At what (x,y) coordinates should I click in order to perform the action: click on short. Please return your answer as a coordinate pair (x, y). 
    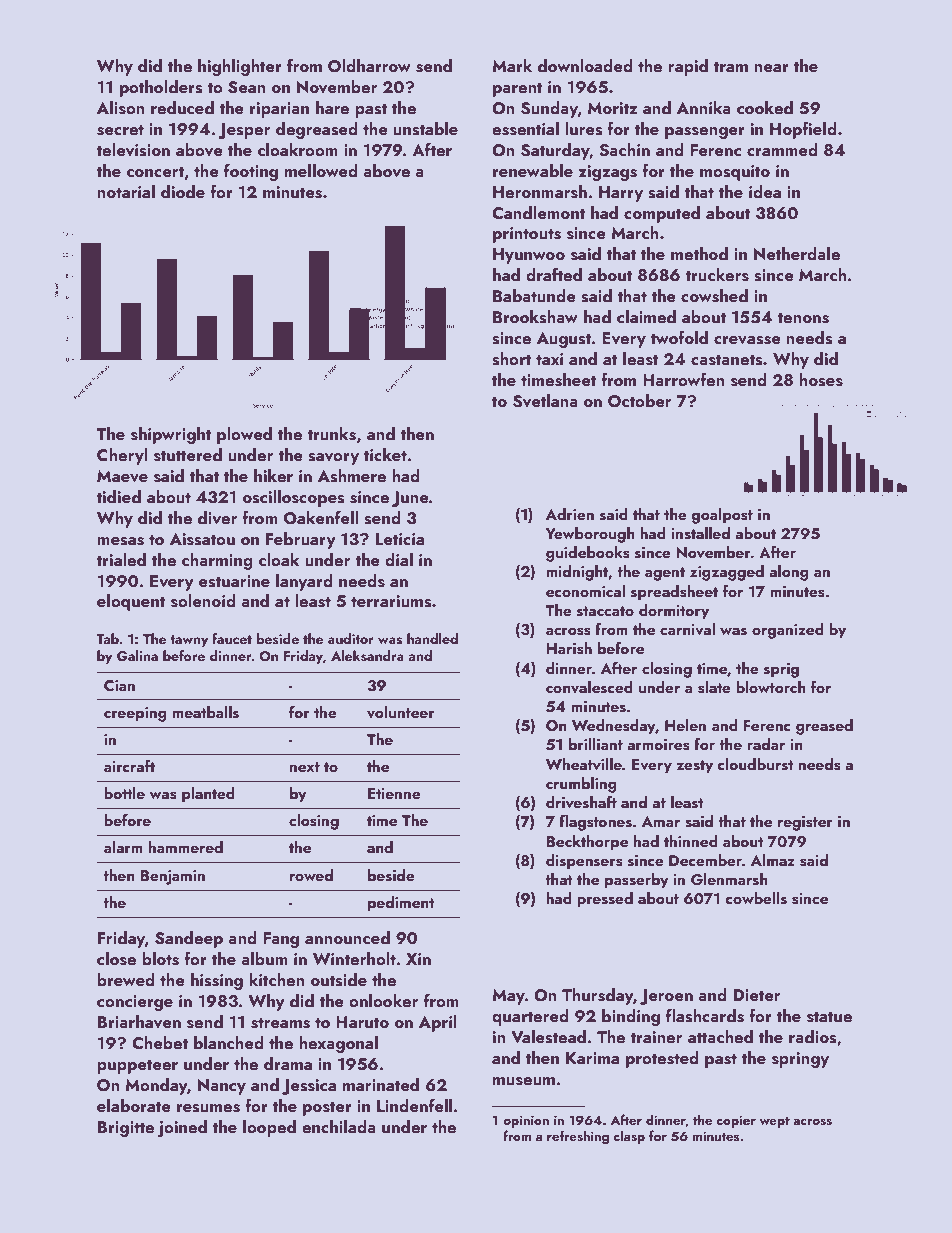
    Looking at the image, I should click on (512, 359).
